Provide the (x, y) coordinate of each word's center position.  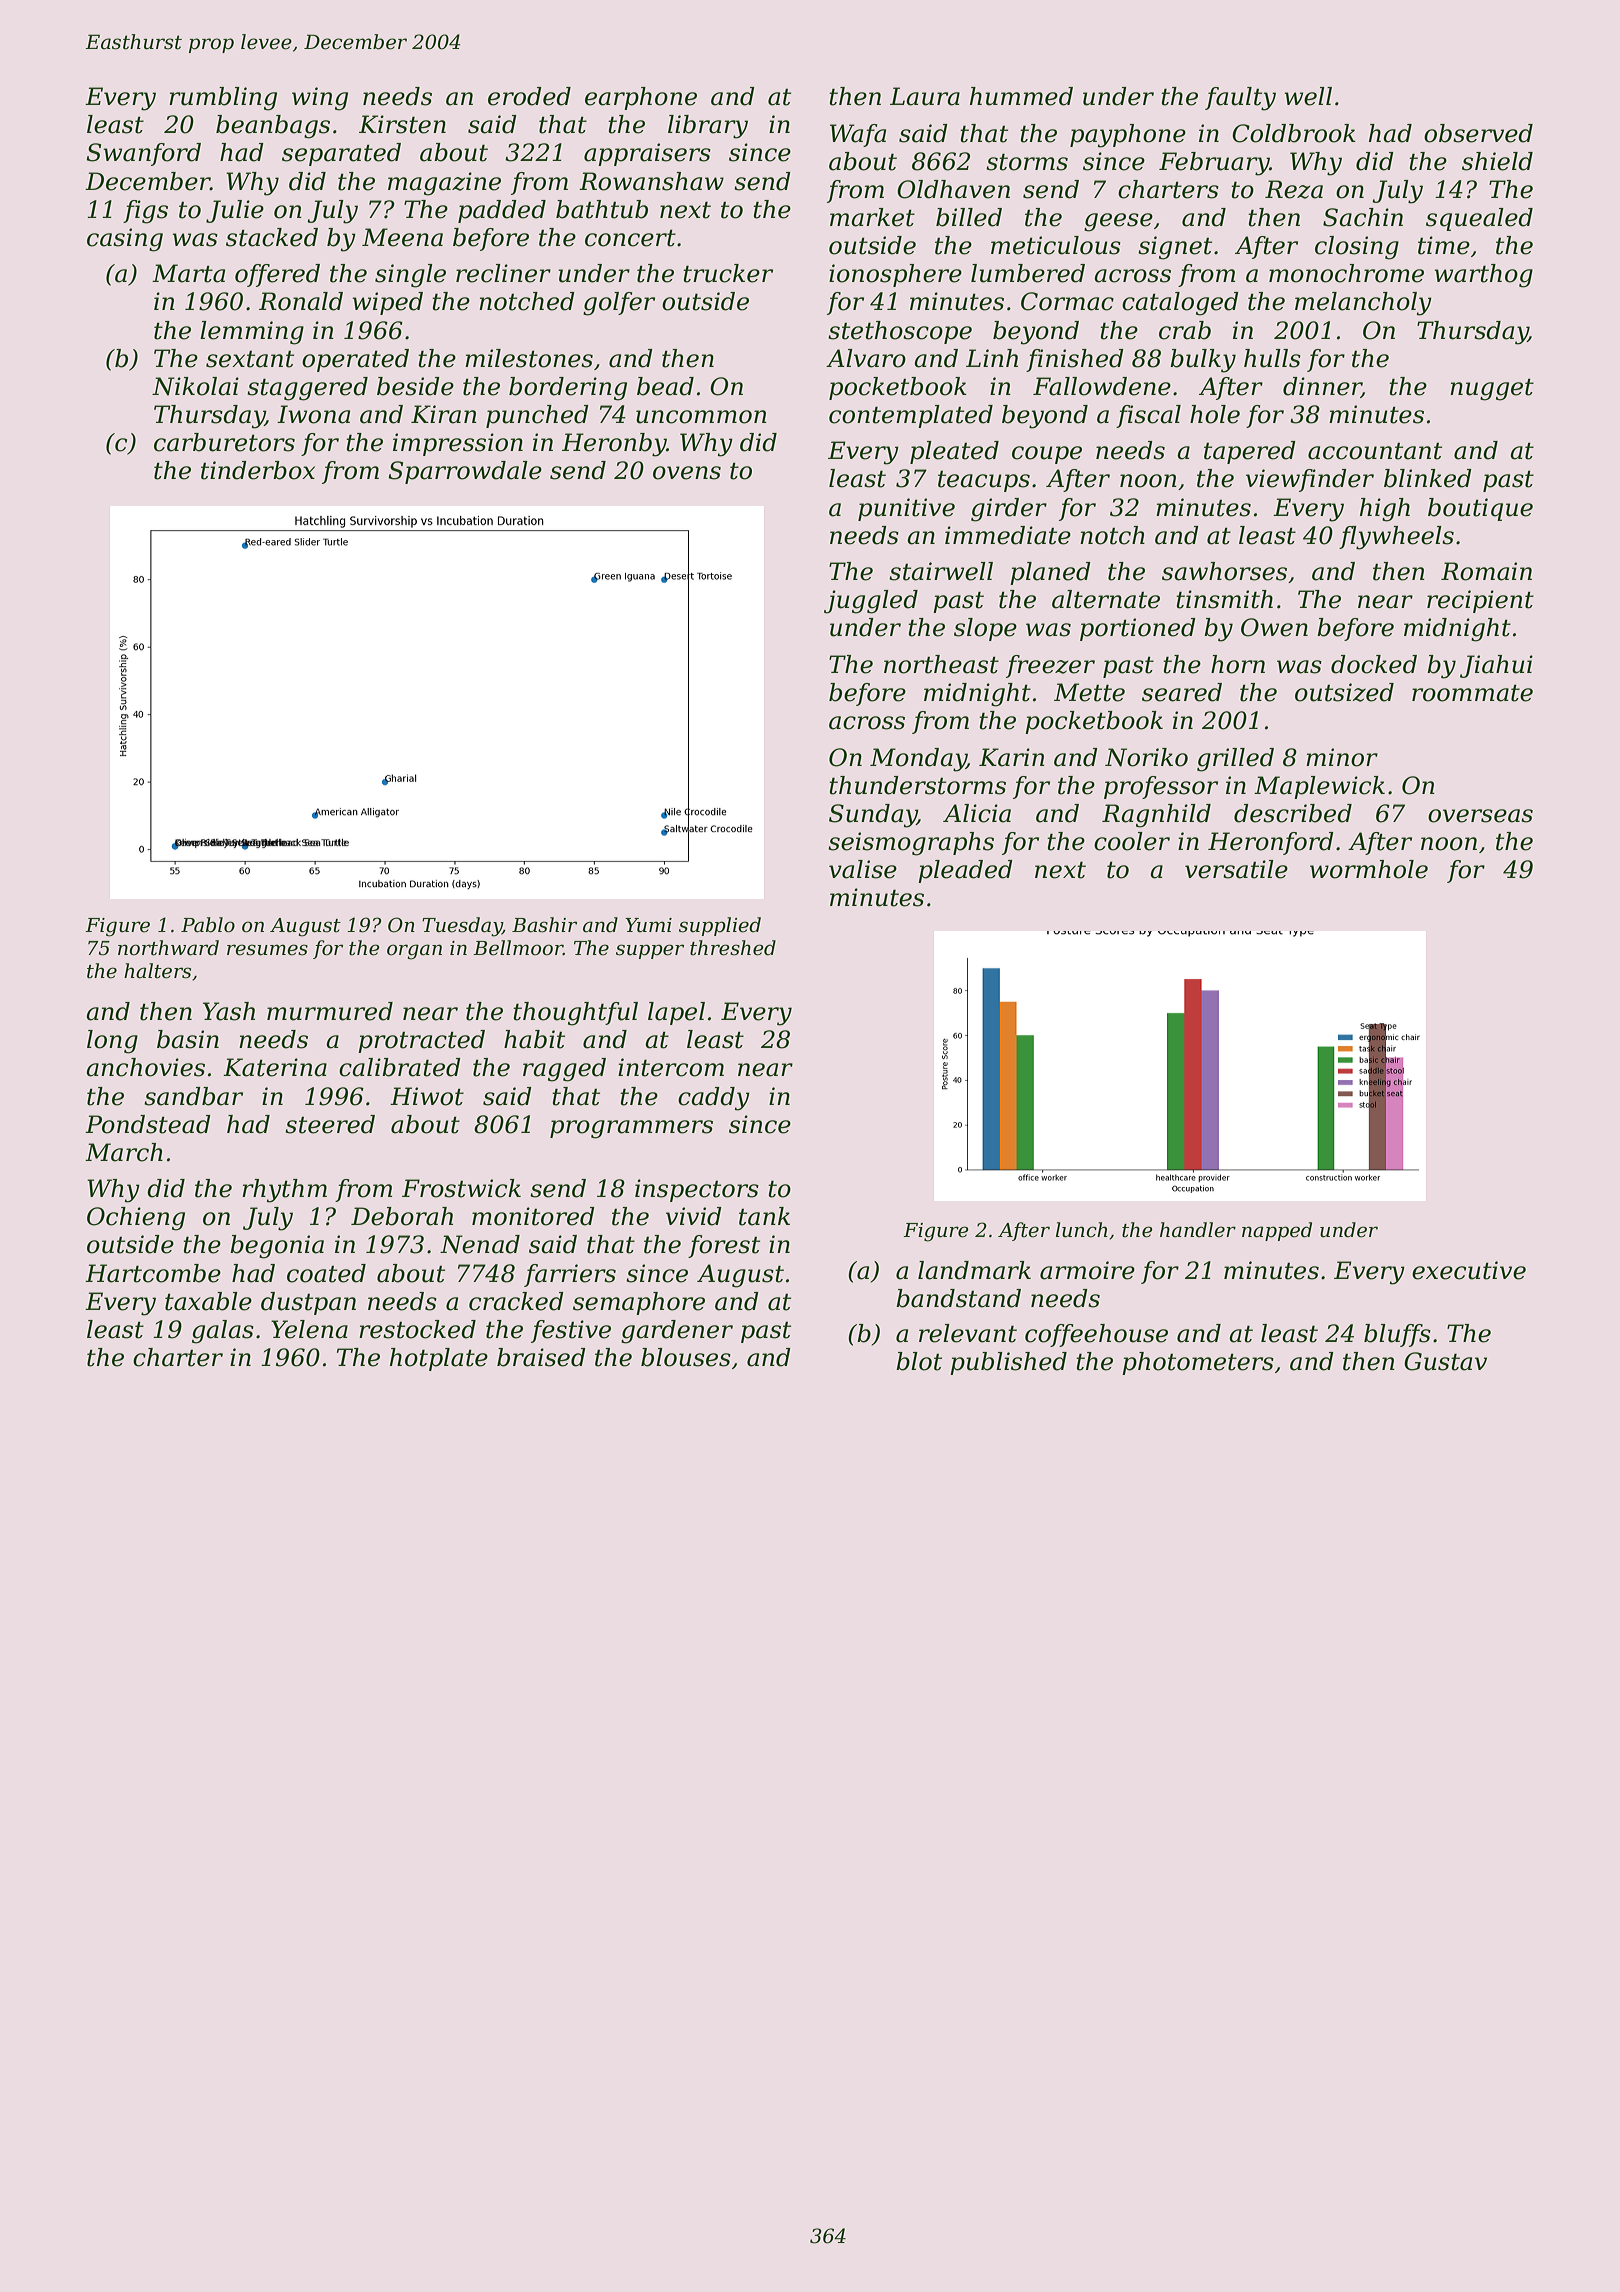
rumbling (223, 99)
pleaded (965, 871)
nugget (1492, 390)
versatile (1236, 869)
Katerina (275, 1067)
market (872, 217)
